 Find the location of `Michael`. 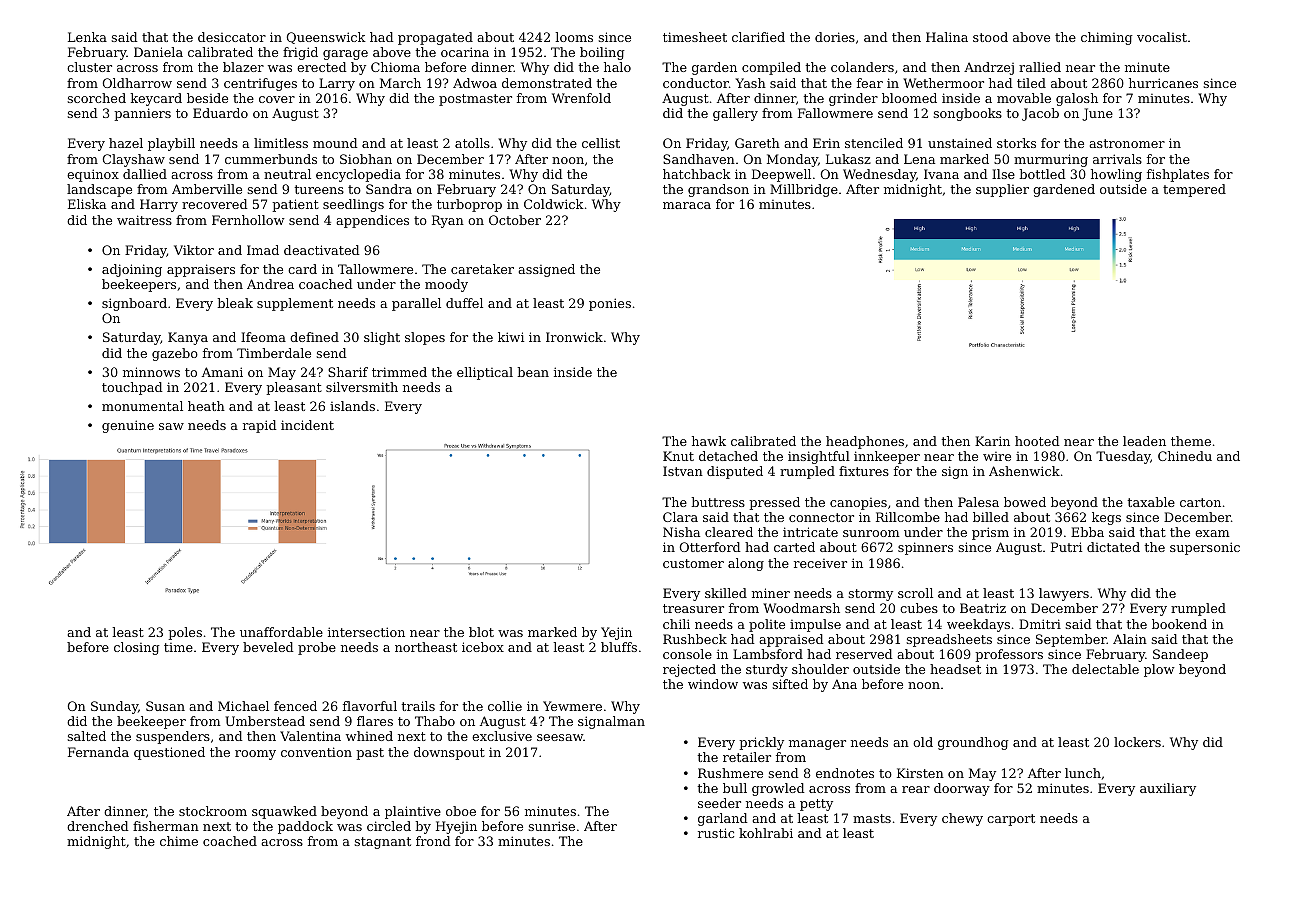

Michael is located at coordinates (243, 706).
